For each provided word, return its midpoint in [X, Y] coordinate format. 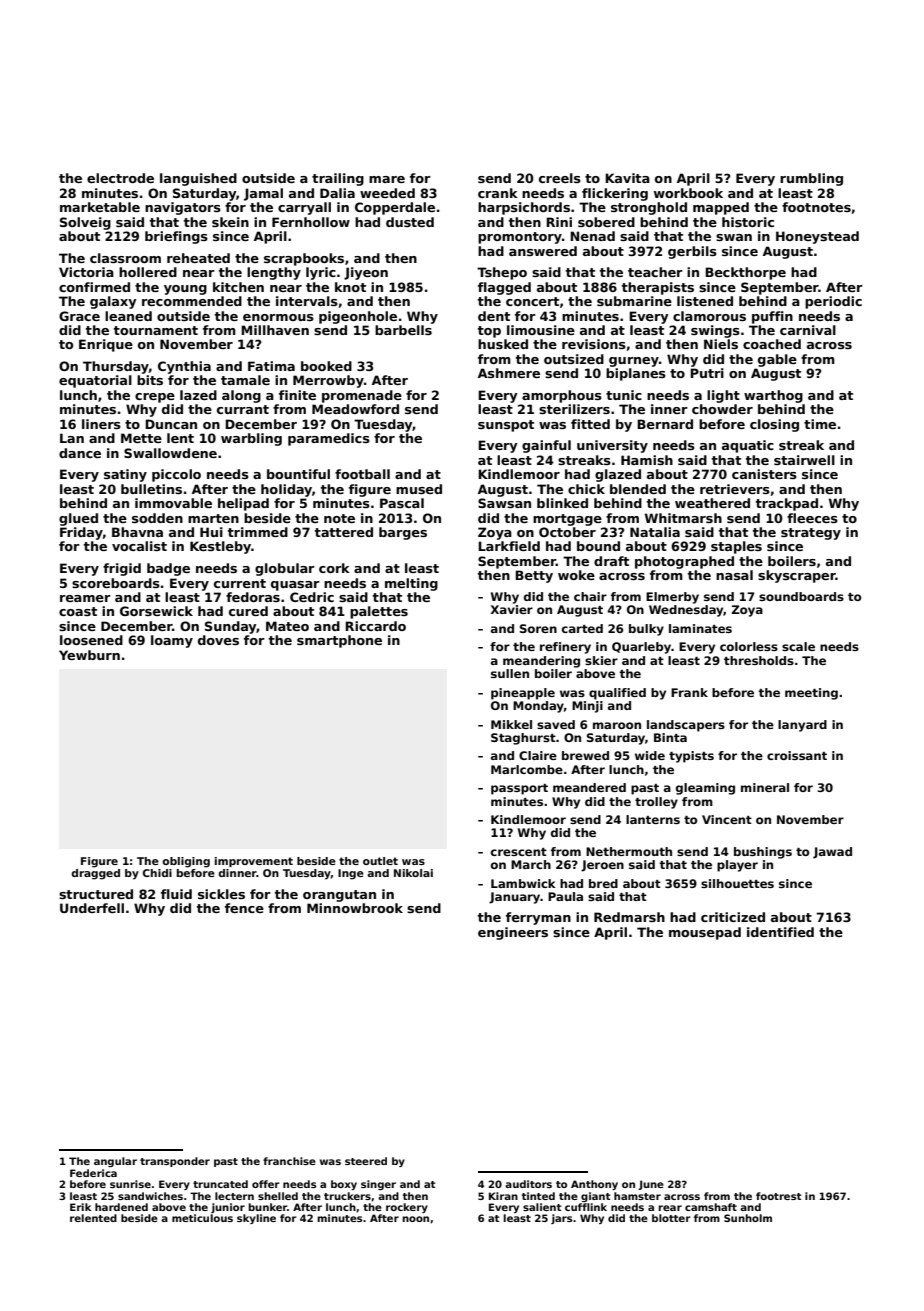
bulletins [151, 489]
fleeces [812, 518]
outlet [380, 861]
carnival [808, 330]
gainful [546, 446]
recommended [192, 301]
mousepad [705, 933]
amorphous [562, 396]
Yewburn [89, 655]
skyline [256, 1219]
